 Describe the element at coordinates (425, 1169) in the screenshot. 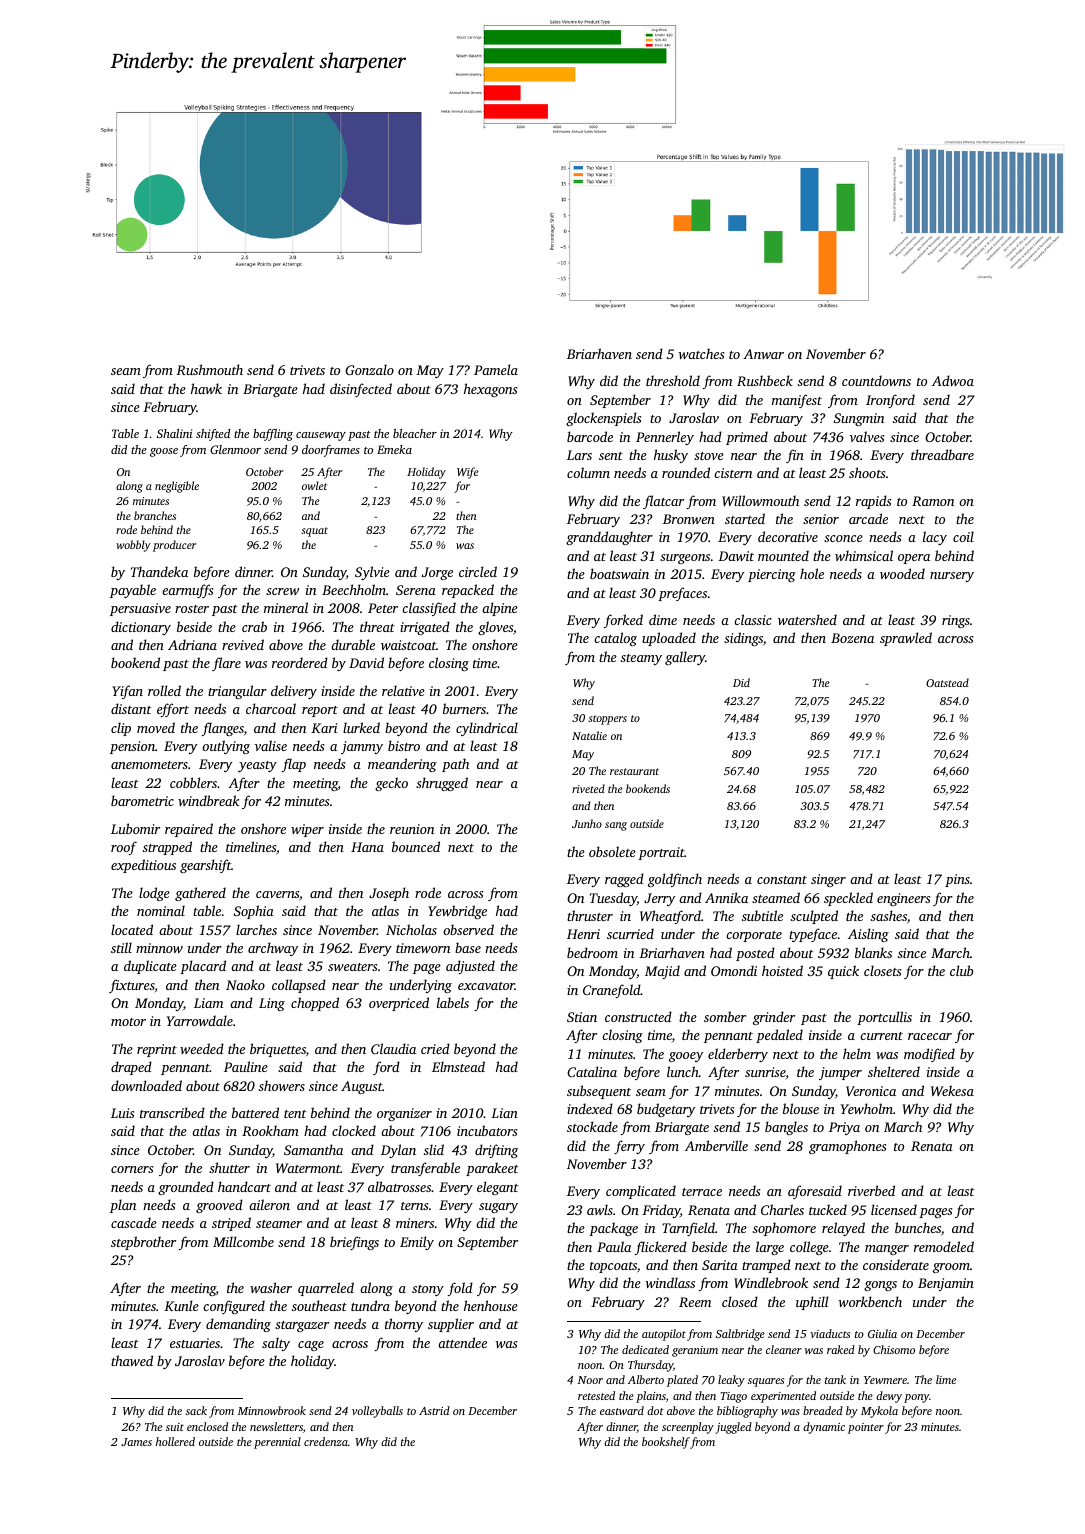

I see `transferable` at that location.
